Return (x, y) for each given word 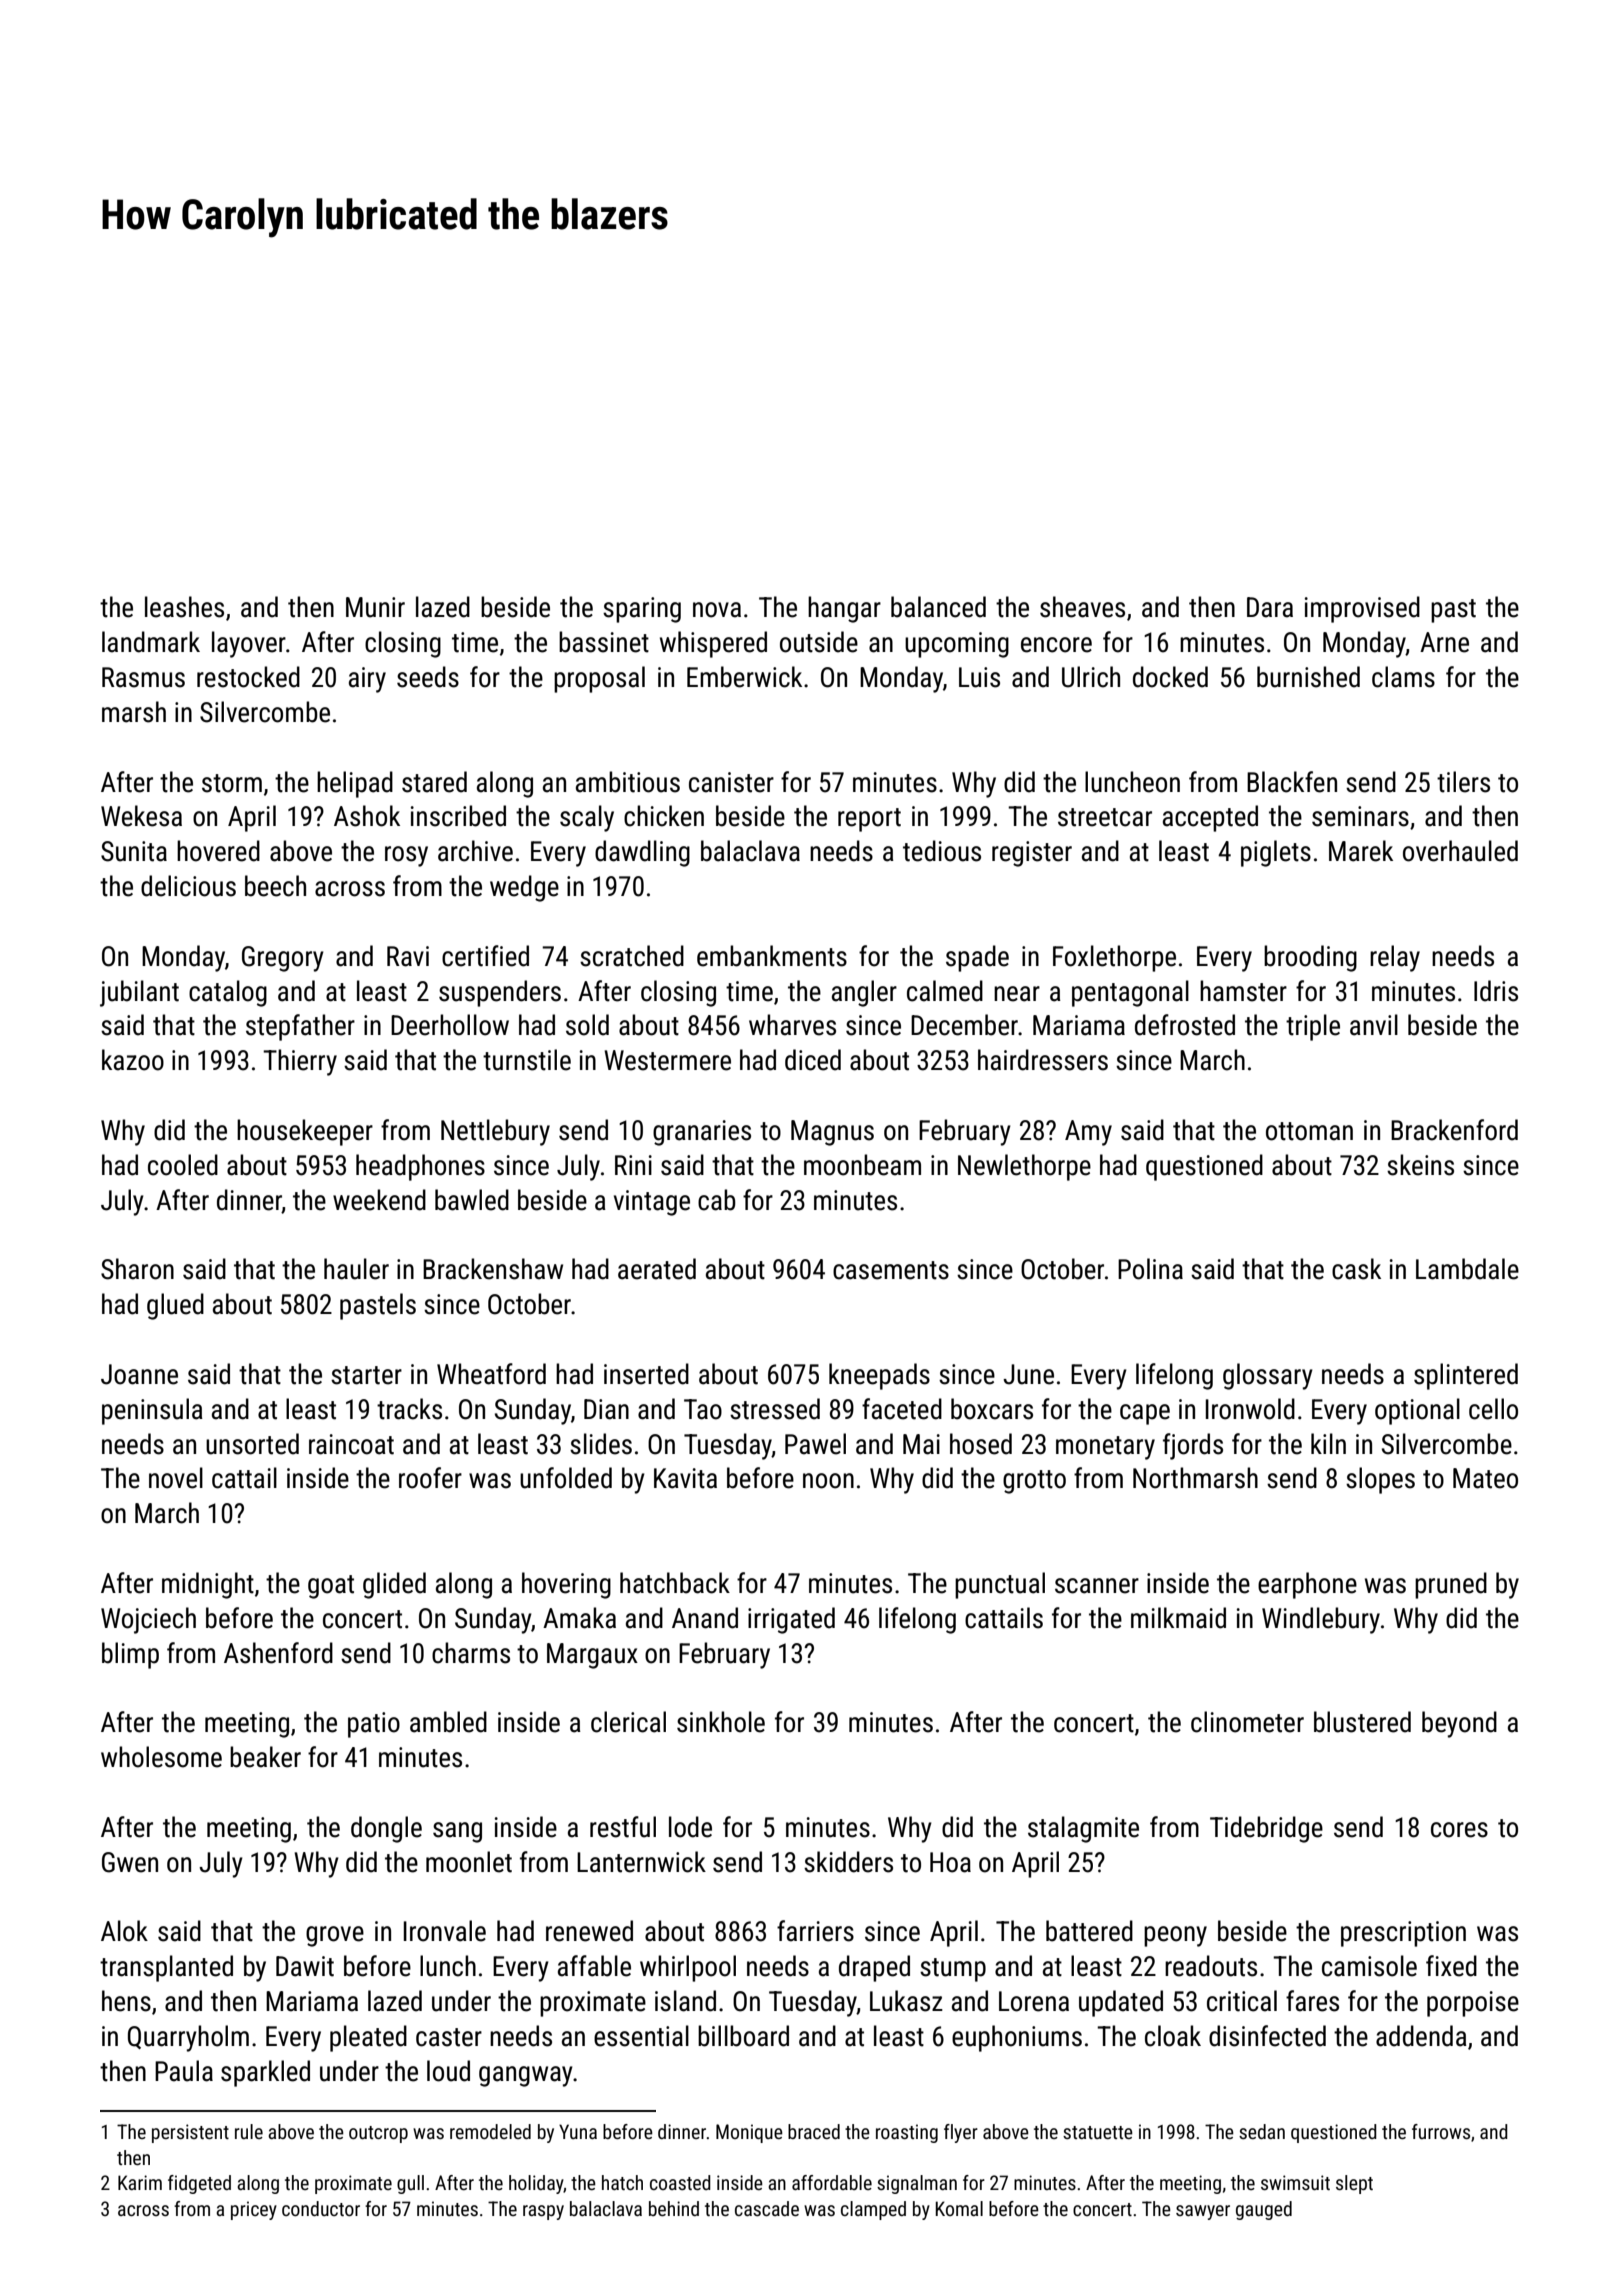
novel (176, 1478)
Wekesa (141, 816)
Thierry (300, 1062)
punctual (1000, 1585)
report (869, 820)
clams (1403, 677)
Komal (959, 2208)
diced (813, 1060)
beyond (1459, 1724)
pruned (1451, 1585)
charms (471, 1653)
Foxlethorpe (1114, 958)
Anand (705, 1618)
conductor (321, 2208)
